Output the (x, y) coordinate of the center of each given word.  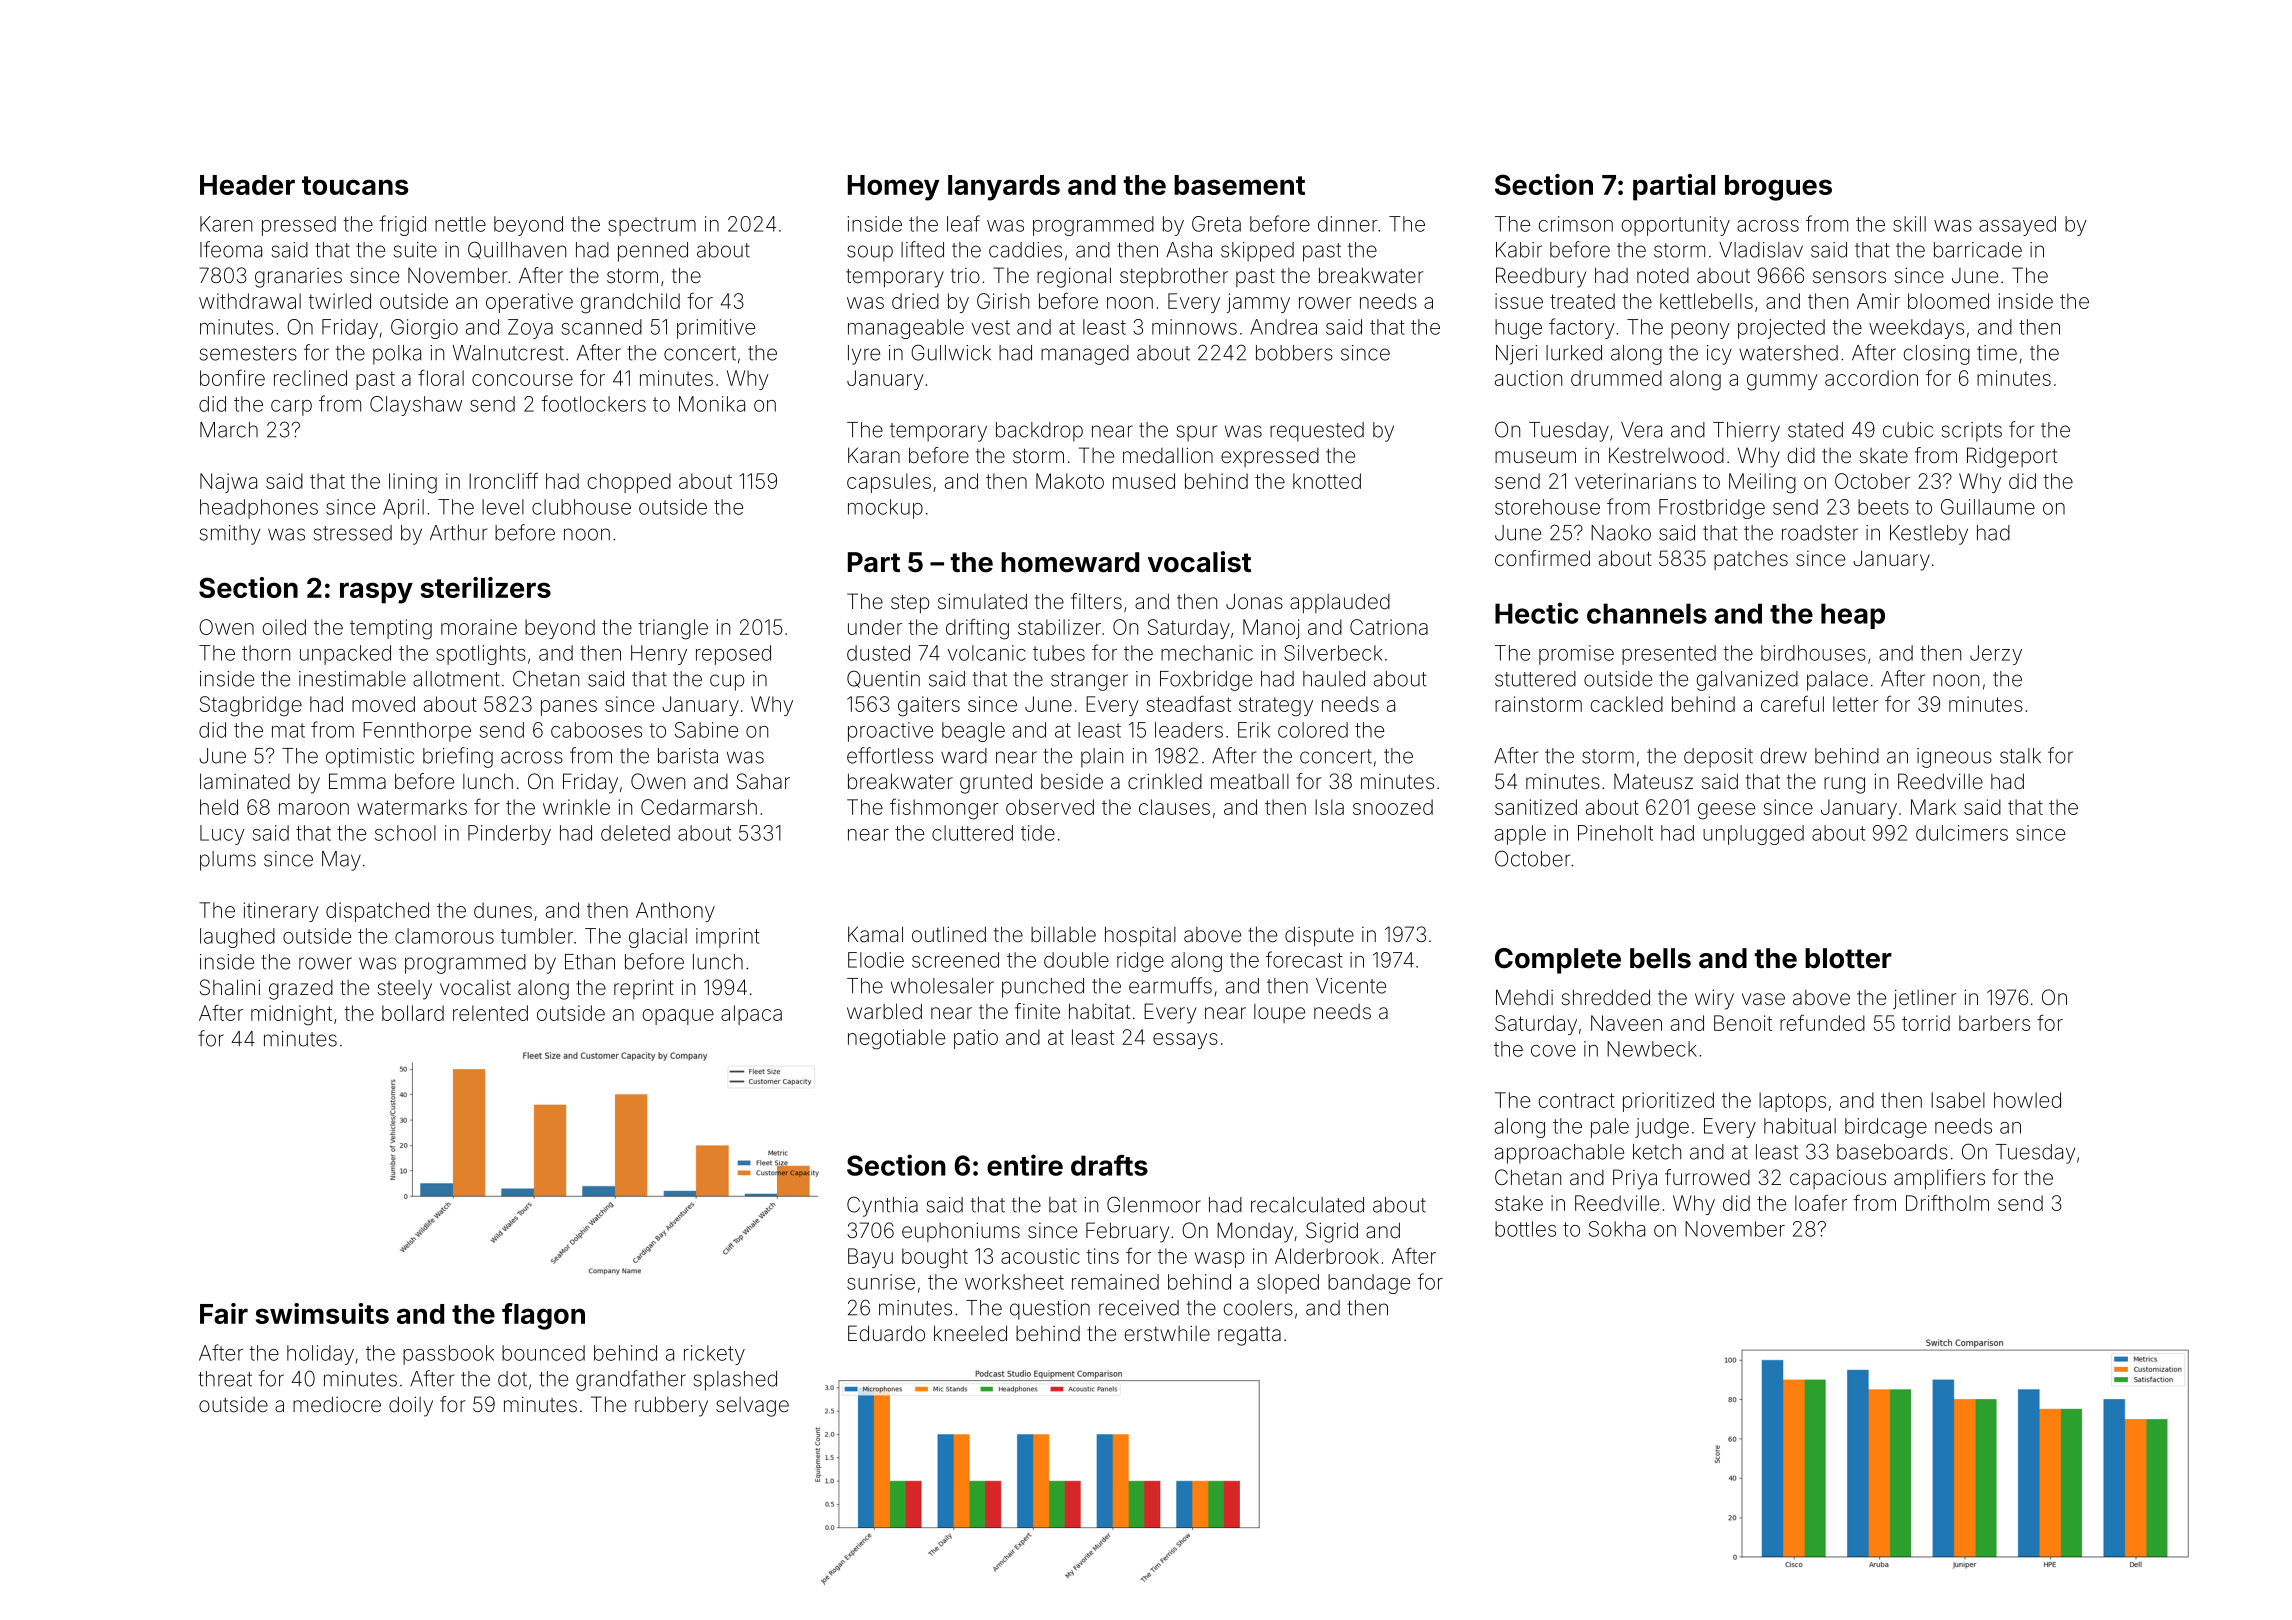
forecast (1304, 959)
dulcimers (1962, 833)
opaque (678, 1017)
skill (1909, 224)
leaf (963, 223)
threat (225, 1379)
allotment (456, 679)
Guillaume (1988, 507)
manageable (906, 329)
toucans (355, 185)
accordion (1871, 378)
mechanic (1207, 653)
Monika (712, 404)
